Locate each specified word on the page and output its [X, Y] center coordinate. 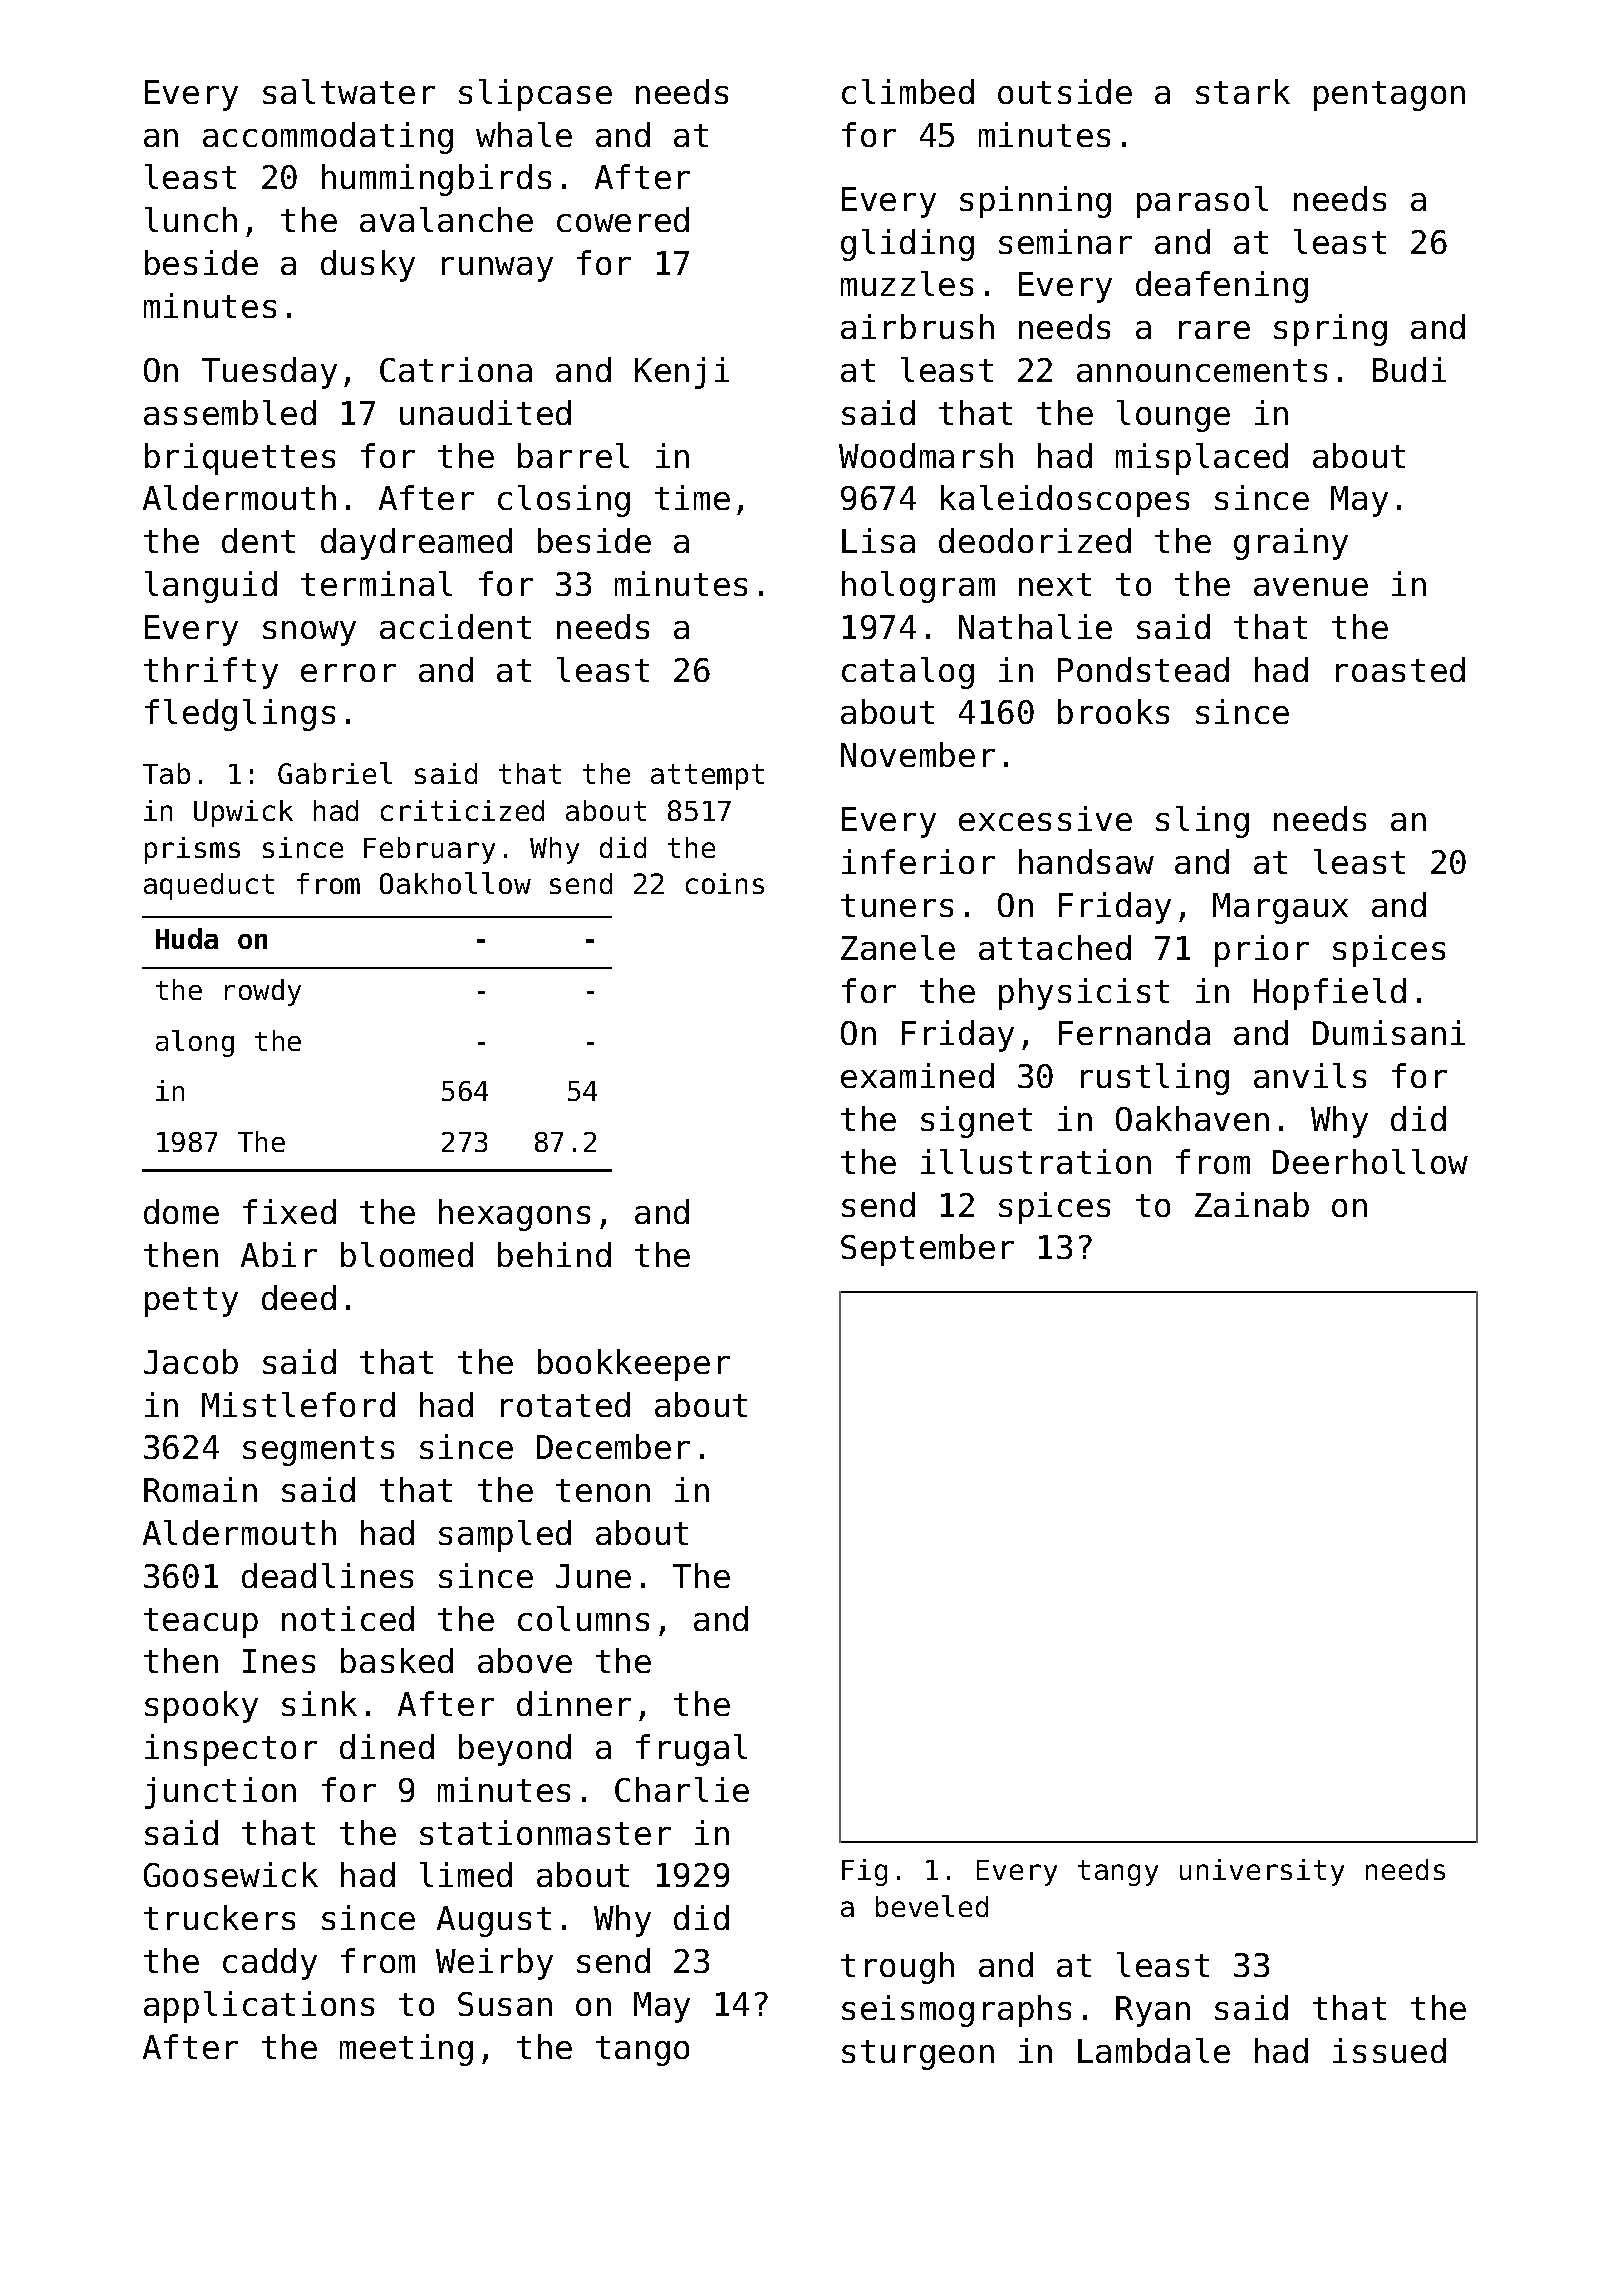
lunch [191, 219]
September [927, 1250]
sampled [505, 1536]
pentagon [1389, 96]
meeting [406, 2050]
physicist [1084, 994]
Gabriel [335, 773]
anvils [1310, 1075]
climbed [908, 91]
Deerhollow [1370, 1161]
